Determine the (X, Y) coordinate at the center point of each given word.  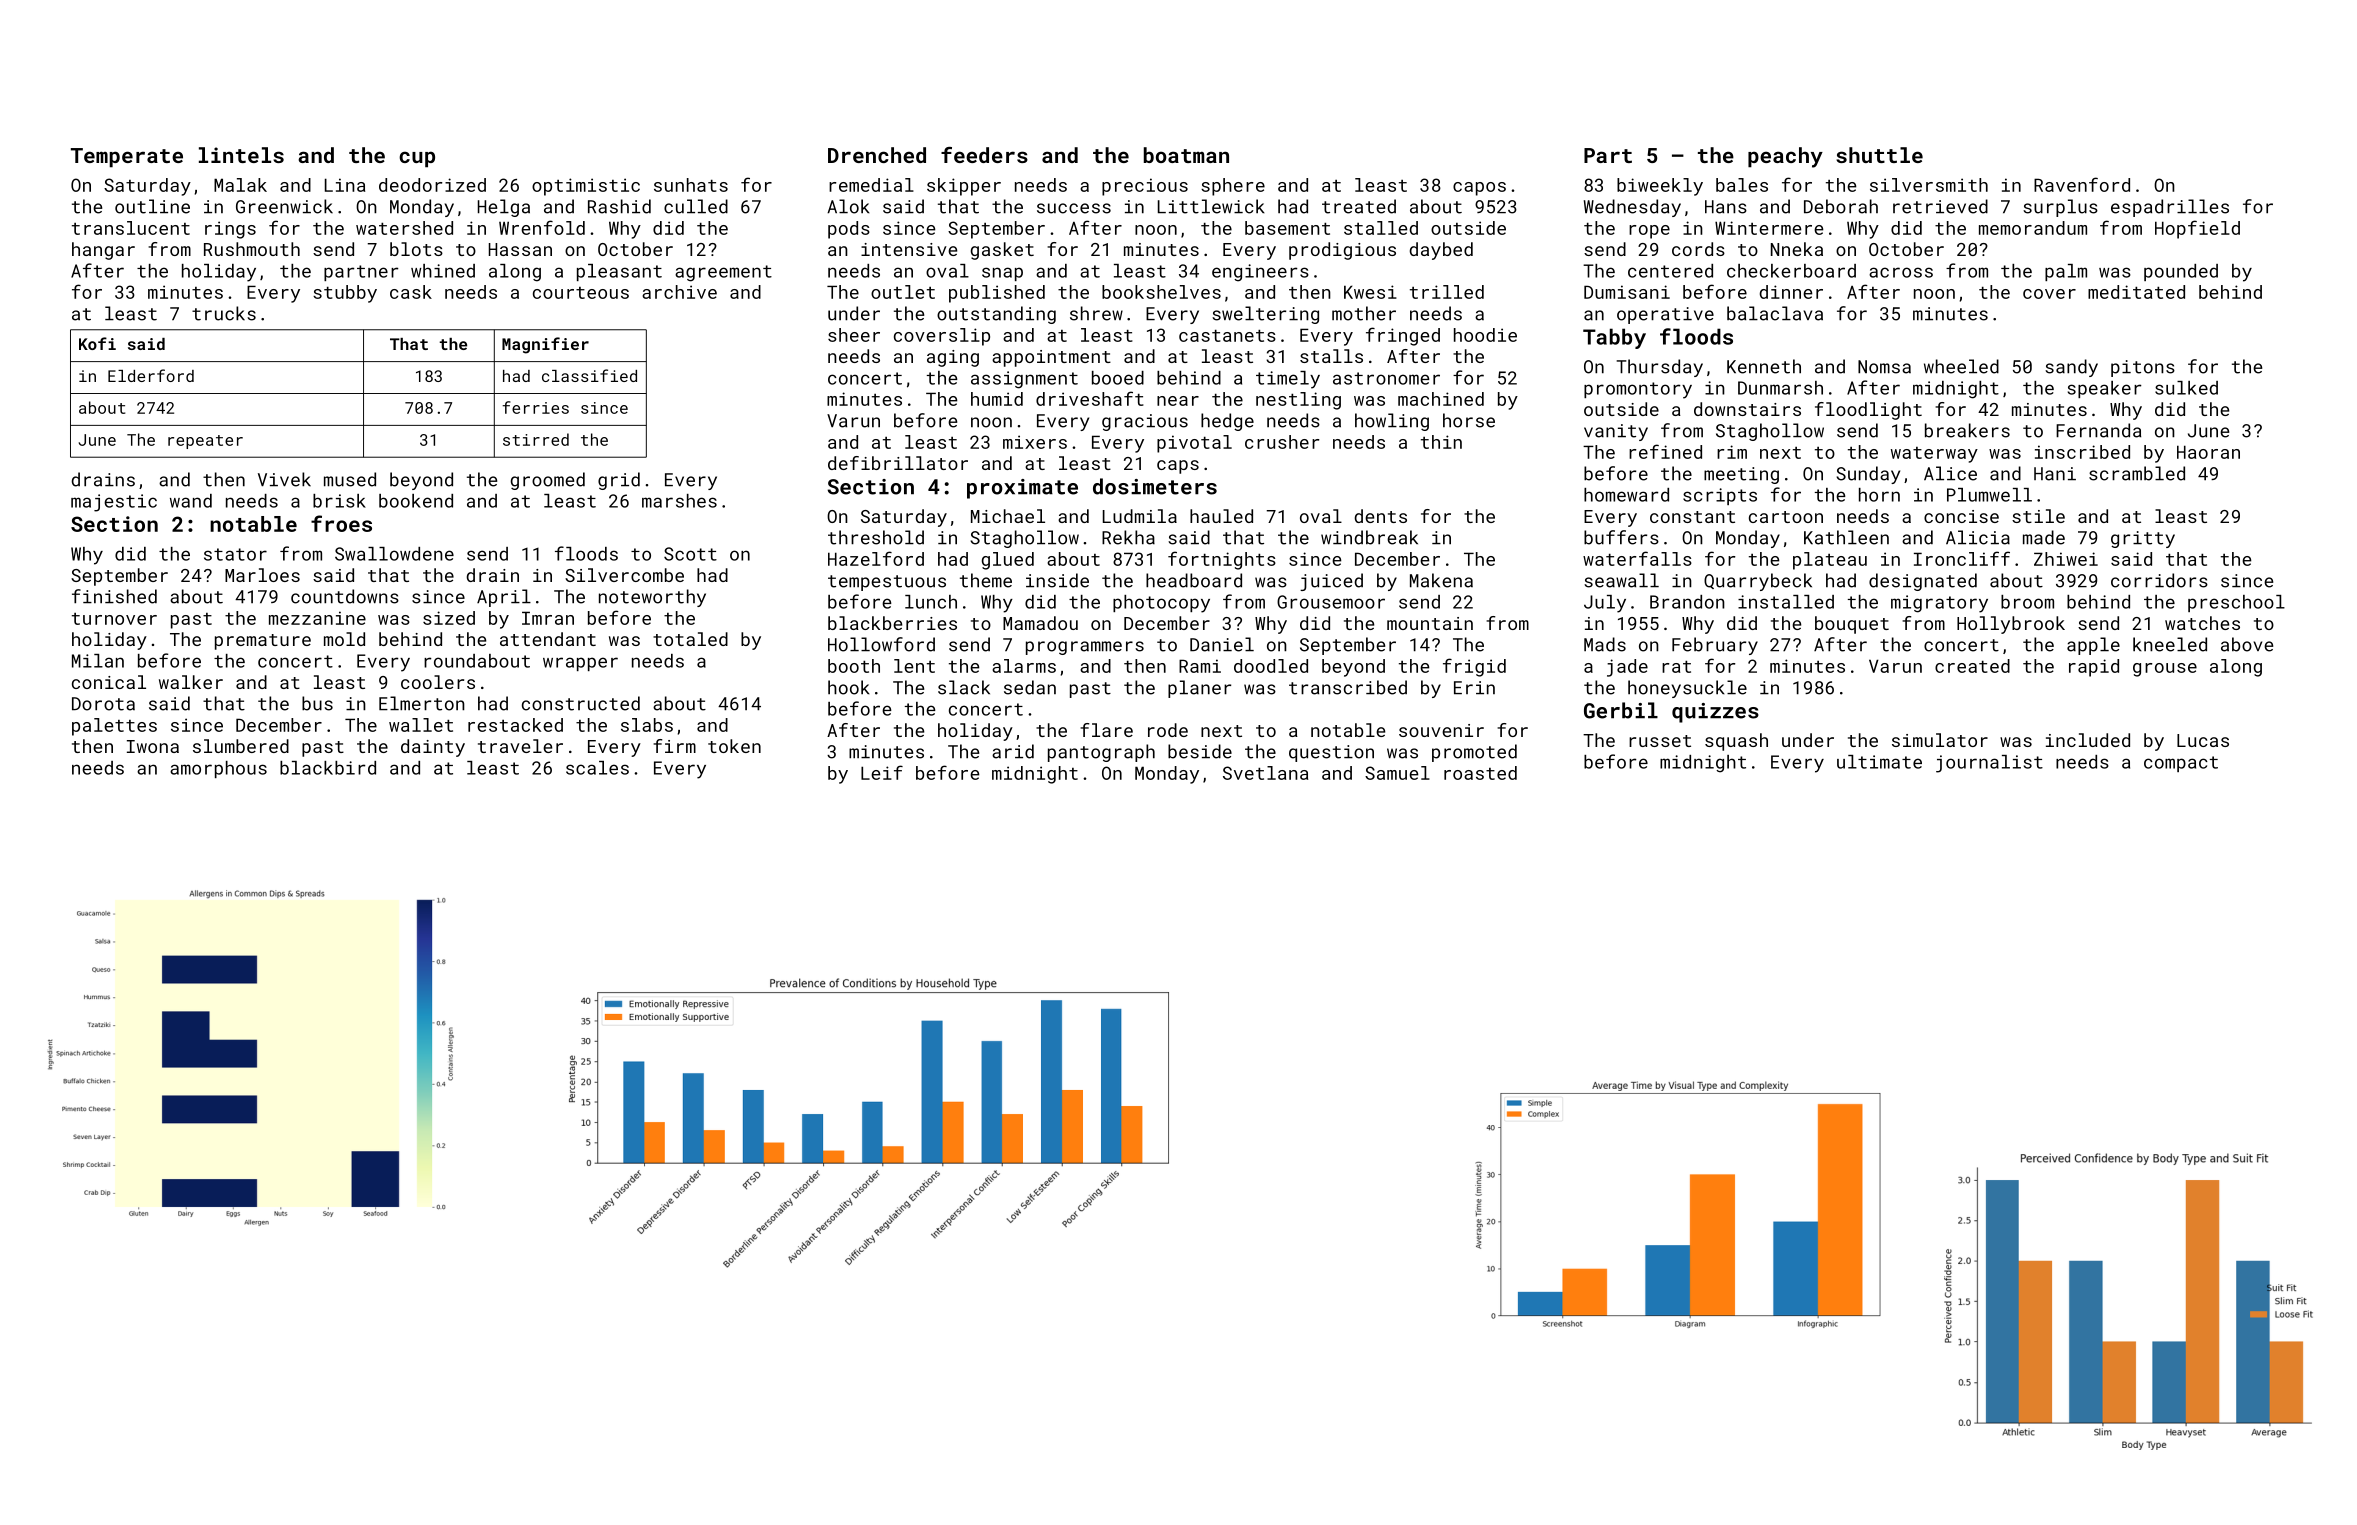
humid (997, 399)
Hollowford (881, 644)
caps (1178, 467)
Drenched (877, 155)
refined (1665, 451)
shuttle (1879, 155)
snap (1002, 274)
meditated (2136, 292)
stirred (536, 439)
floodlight (1868, 411)
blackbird (328, 768)
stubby (345, 294)
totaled (690, 639)
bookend (416, 501)
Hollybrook (2011, 625)
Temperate (127, 158)
